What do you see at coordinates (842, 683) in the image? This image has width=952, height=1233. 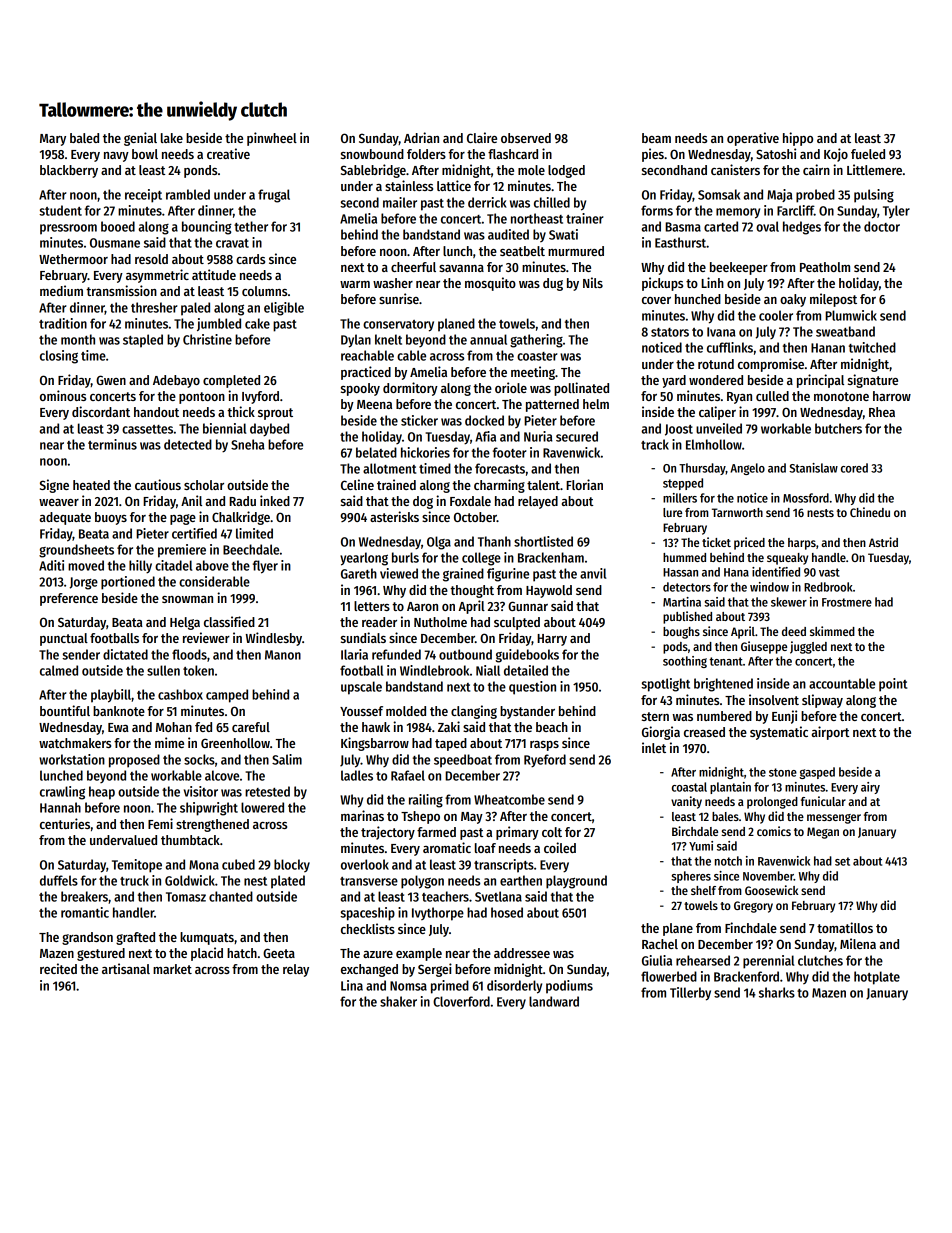 I see `accountable` at bounding box center [842, 683].
